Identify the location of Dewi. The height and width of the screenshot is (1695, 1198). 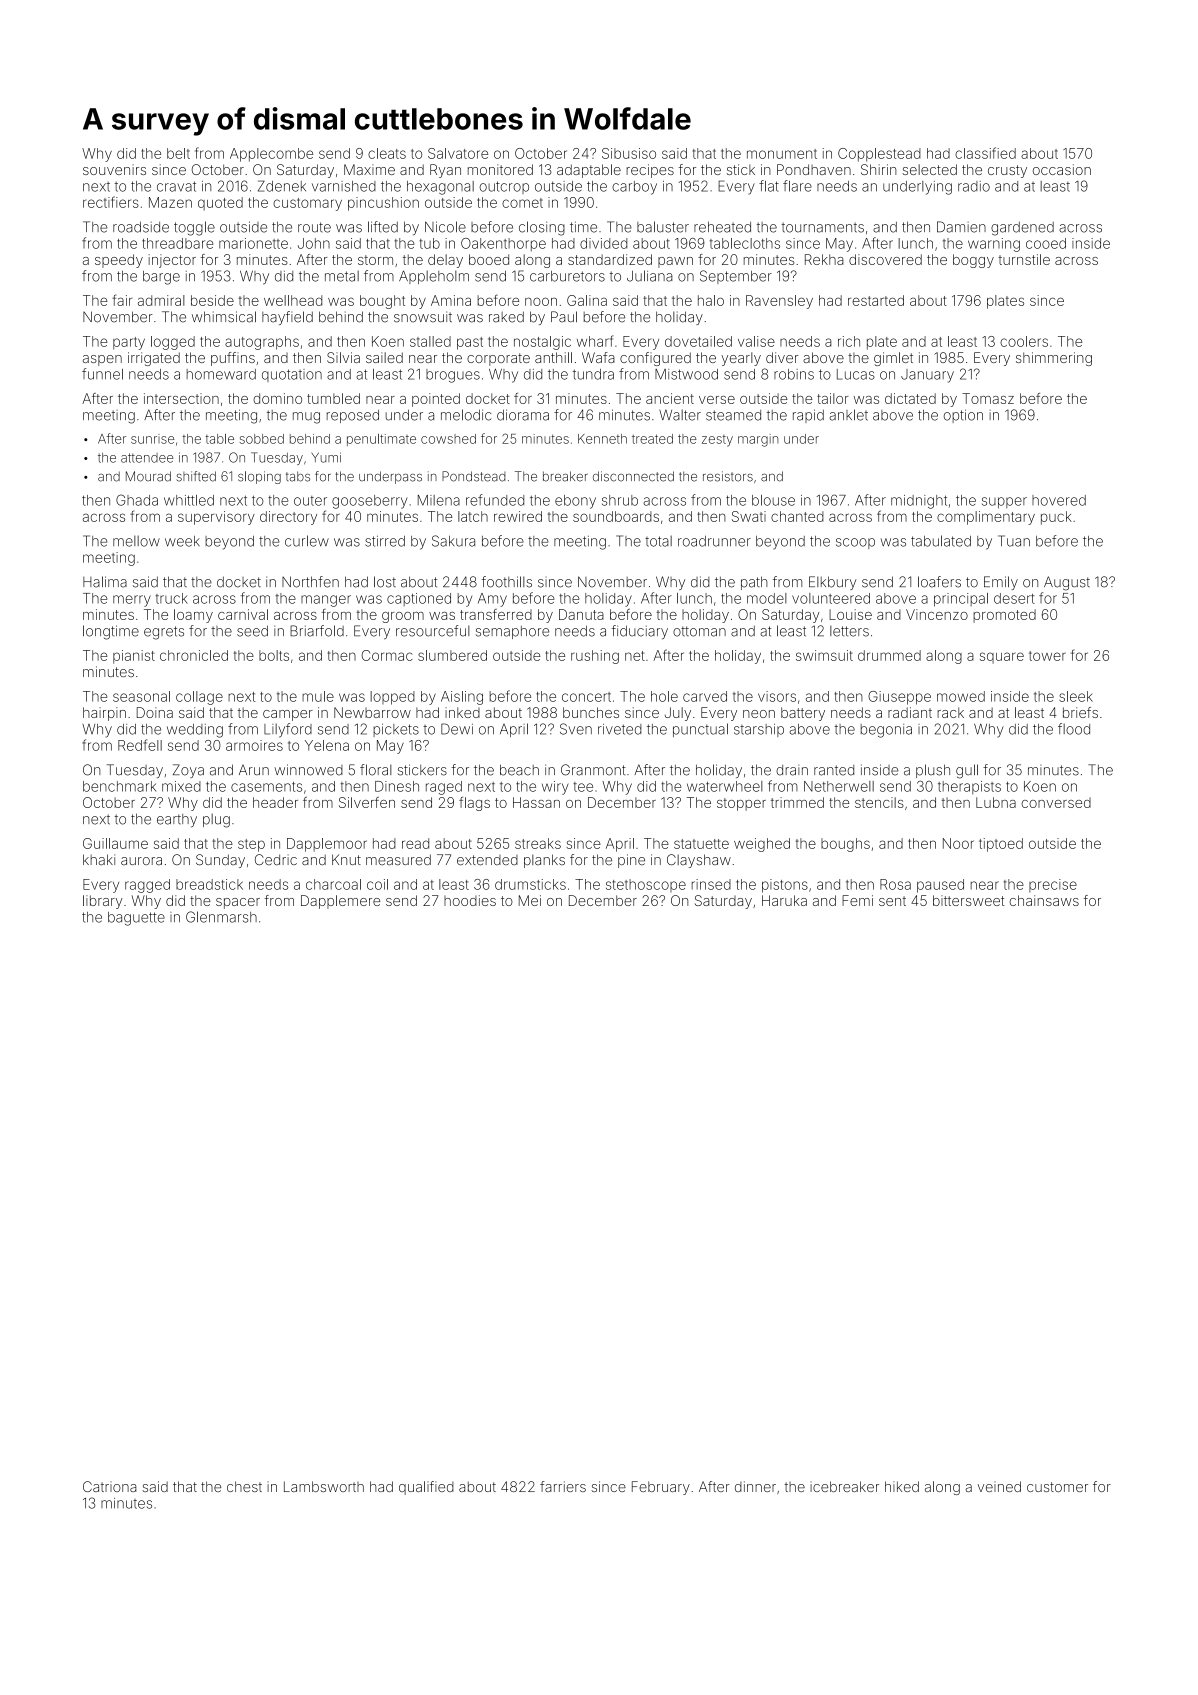
(457, 729).
